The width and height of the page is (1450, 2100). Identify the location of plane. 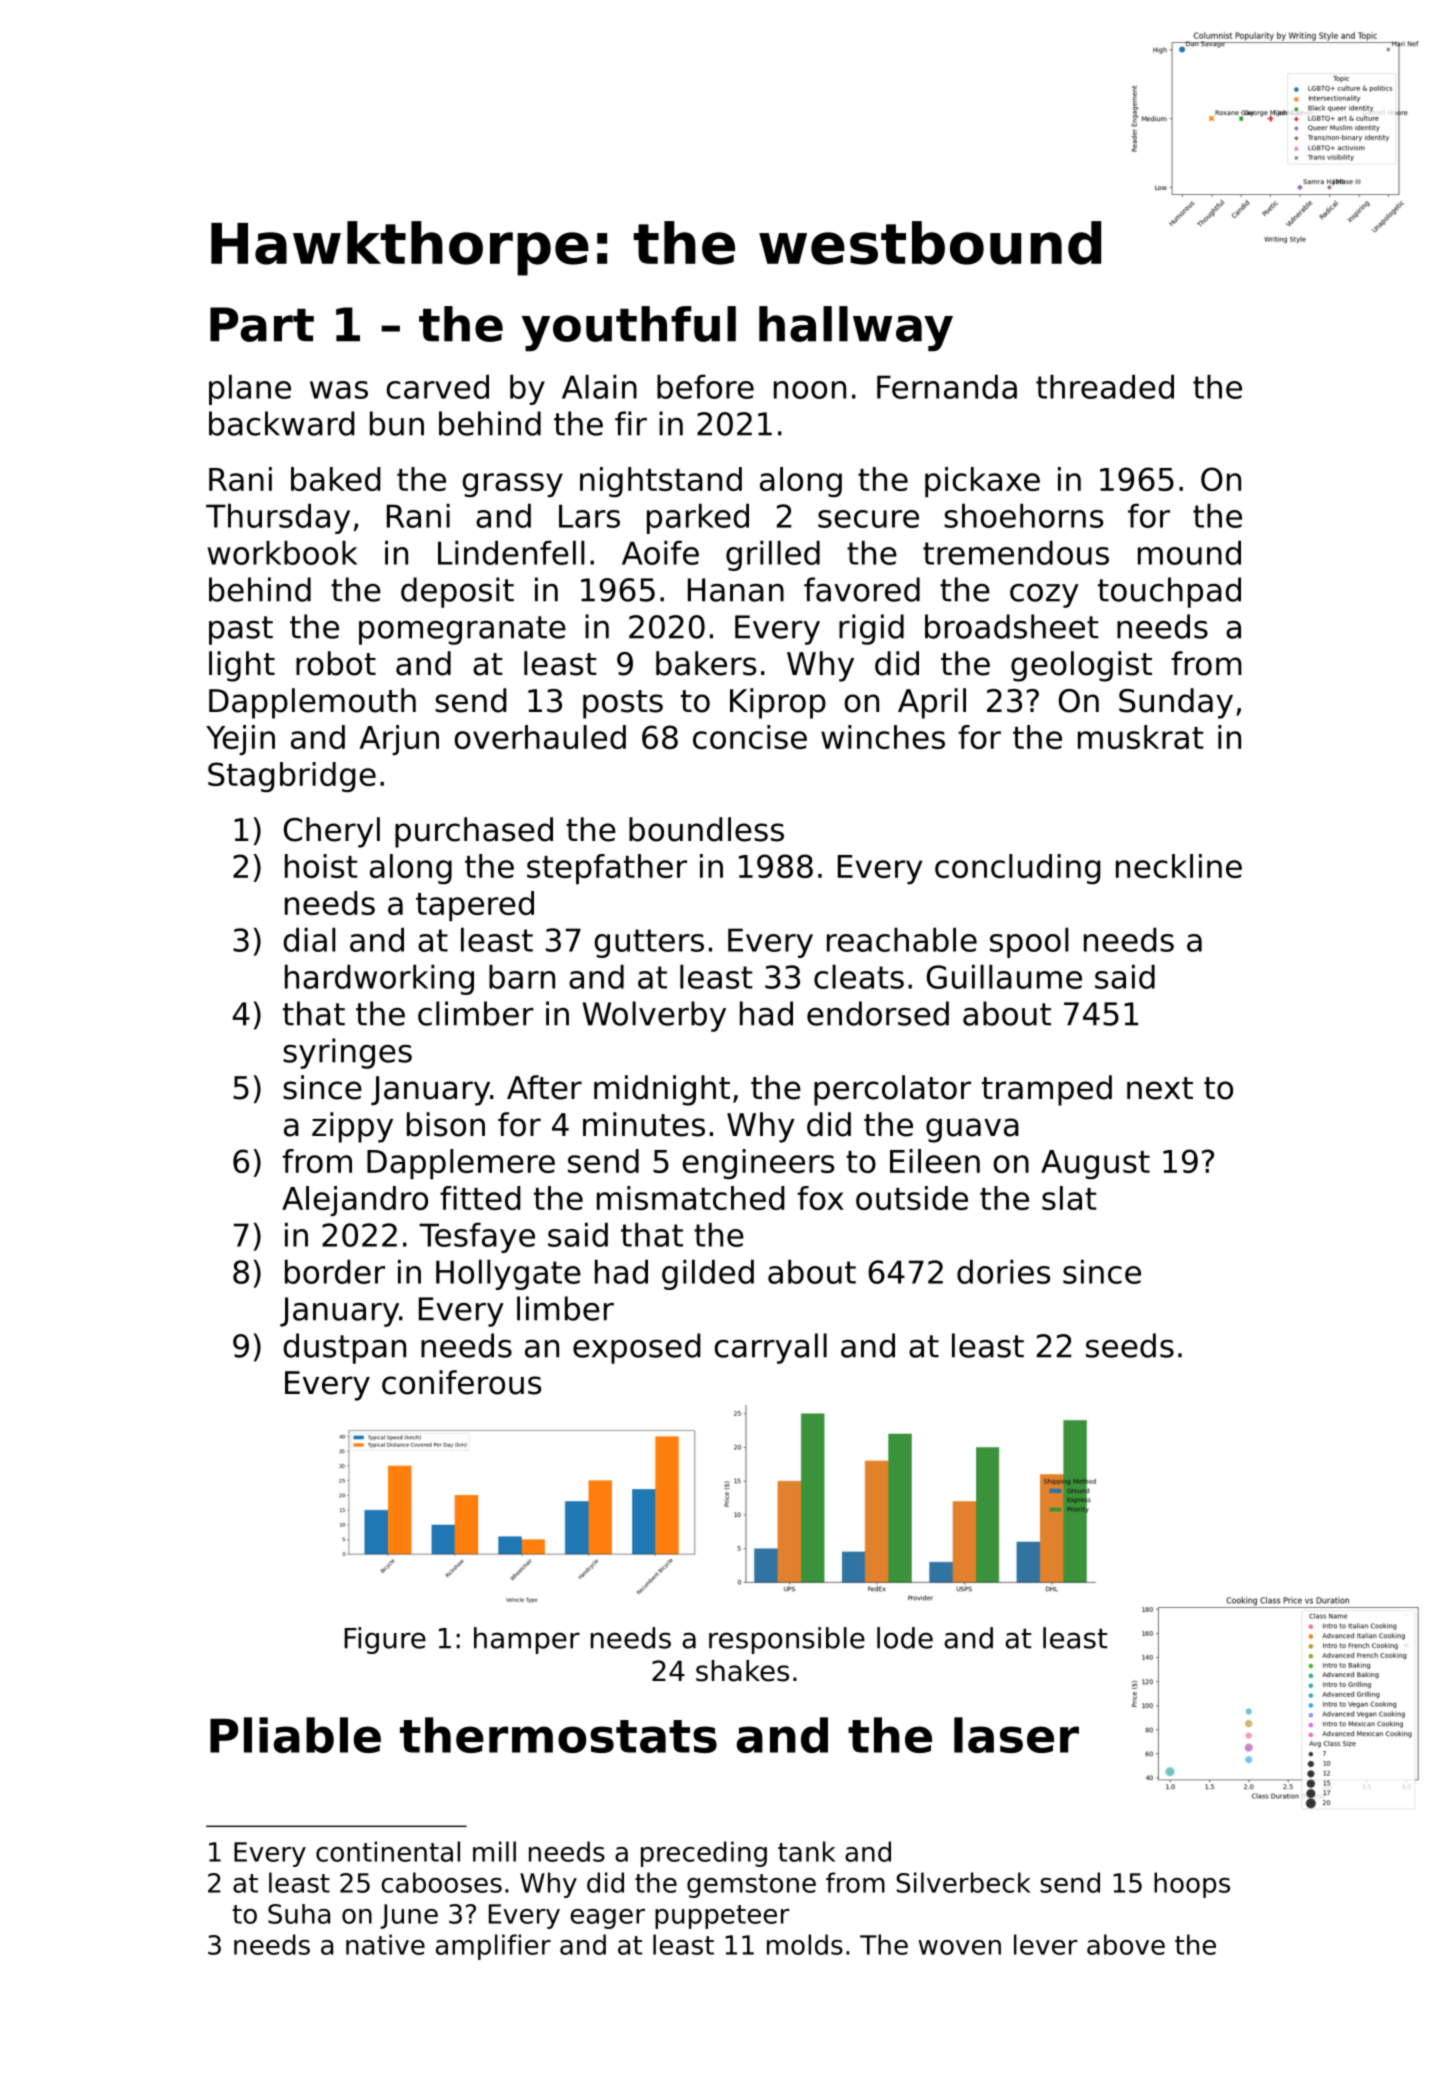
(250, 389).
